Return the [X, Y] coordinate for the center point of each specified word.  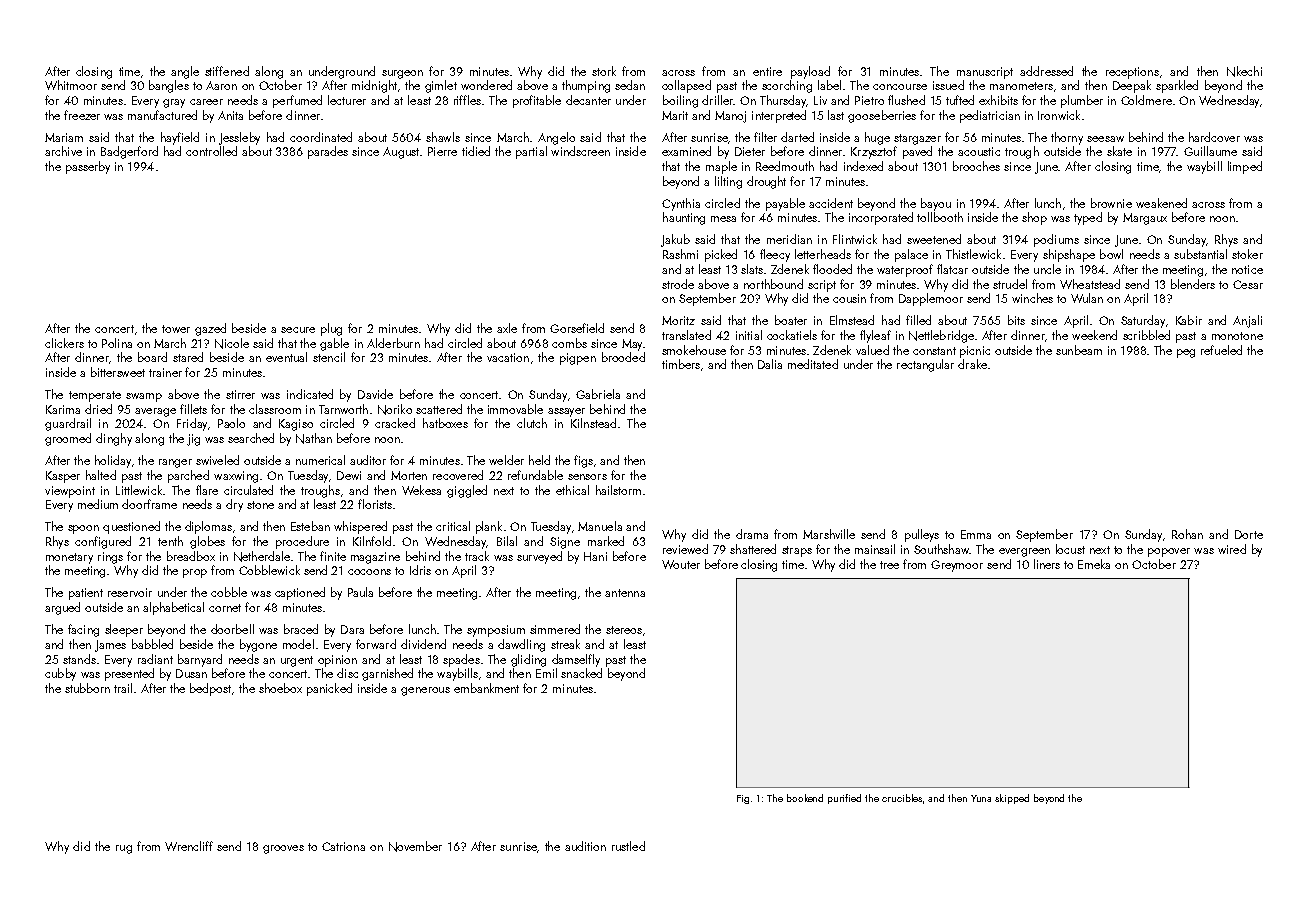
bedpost [210, 689]
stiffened [227, 71]
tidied [476, 151]
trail [123, 688]
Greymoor [957, 566]
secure [298, 330]
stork [604, 71]
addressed [1046, 71]
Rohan [1187, 534]
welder [506, 460]
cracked [395, 423]
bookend [805, 798]
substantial [1200, 254]
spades [461, 660]
